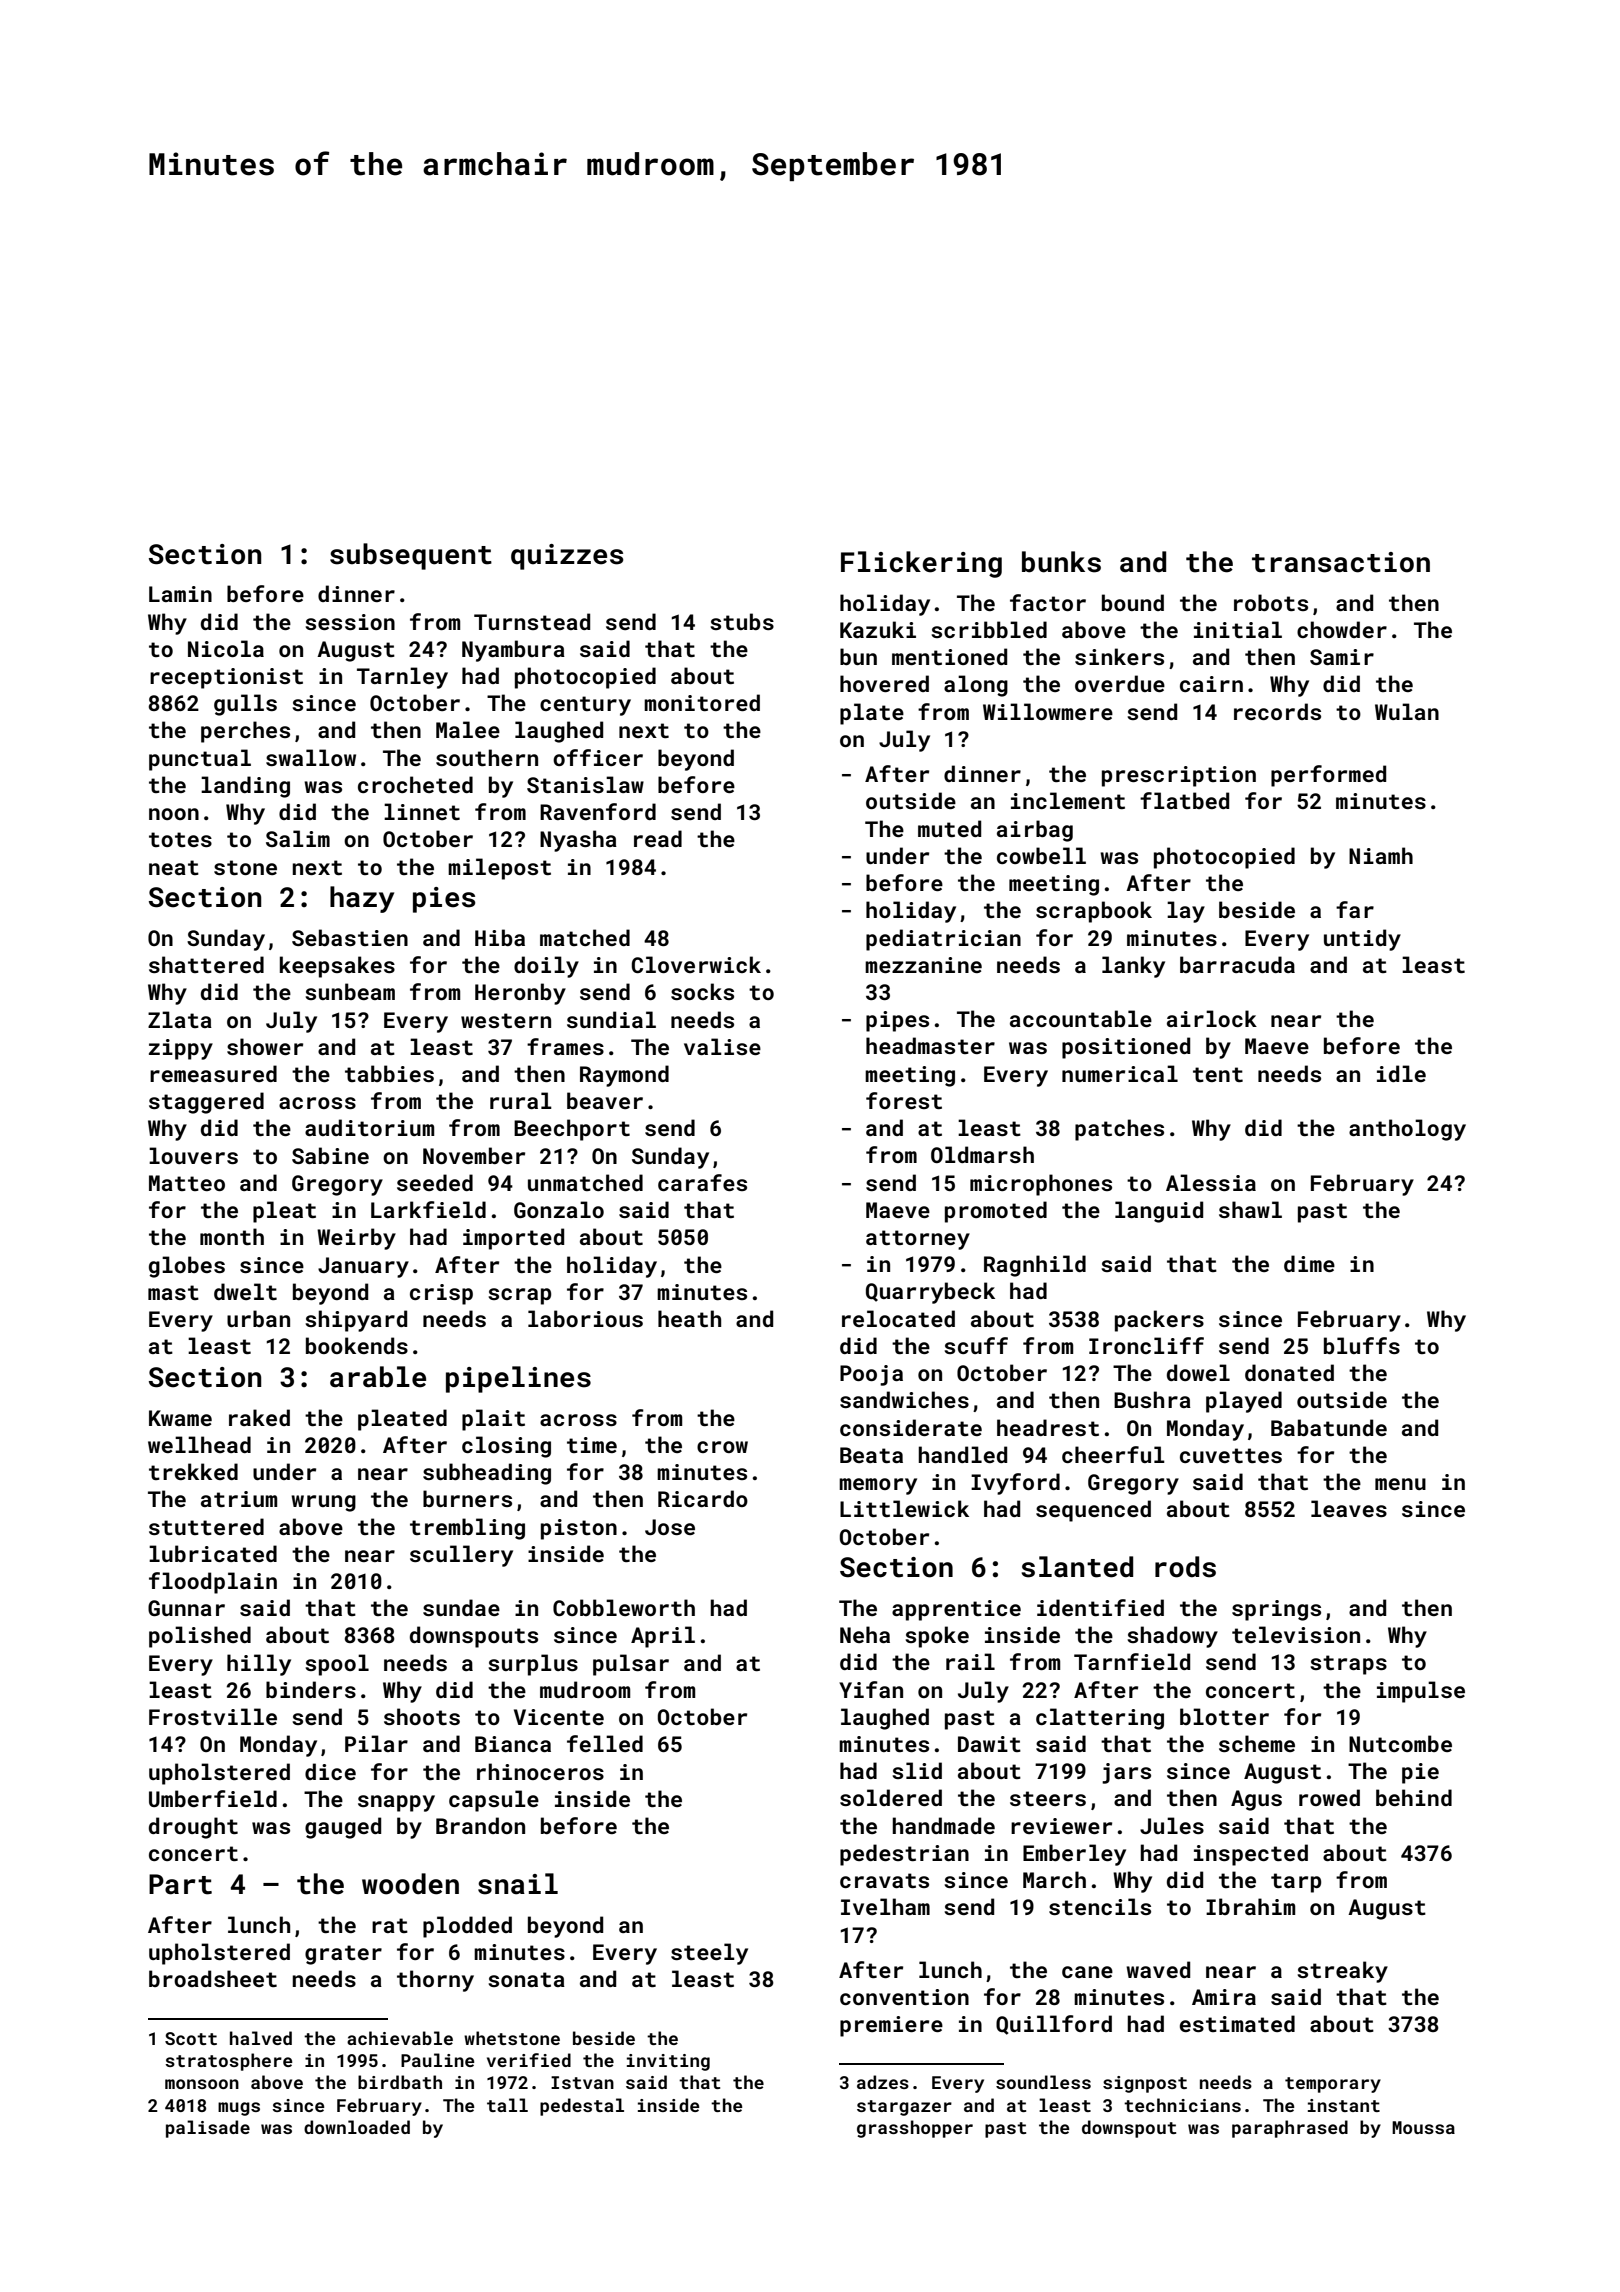  What do you see at coordinates (411, 556) in the page?
I see `subsequent` at bounding box center [411, 556].
